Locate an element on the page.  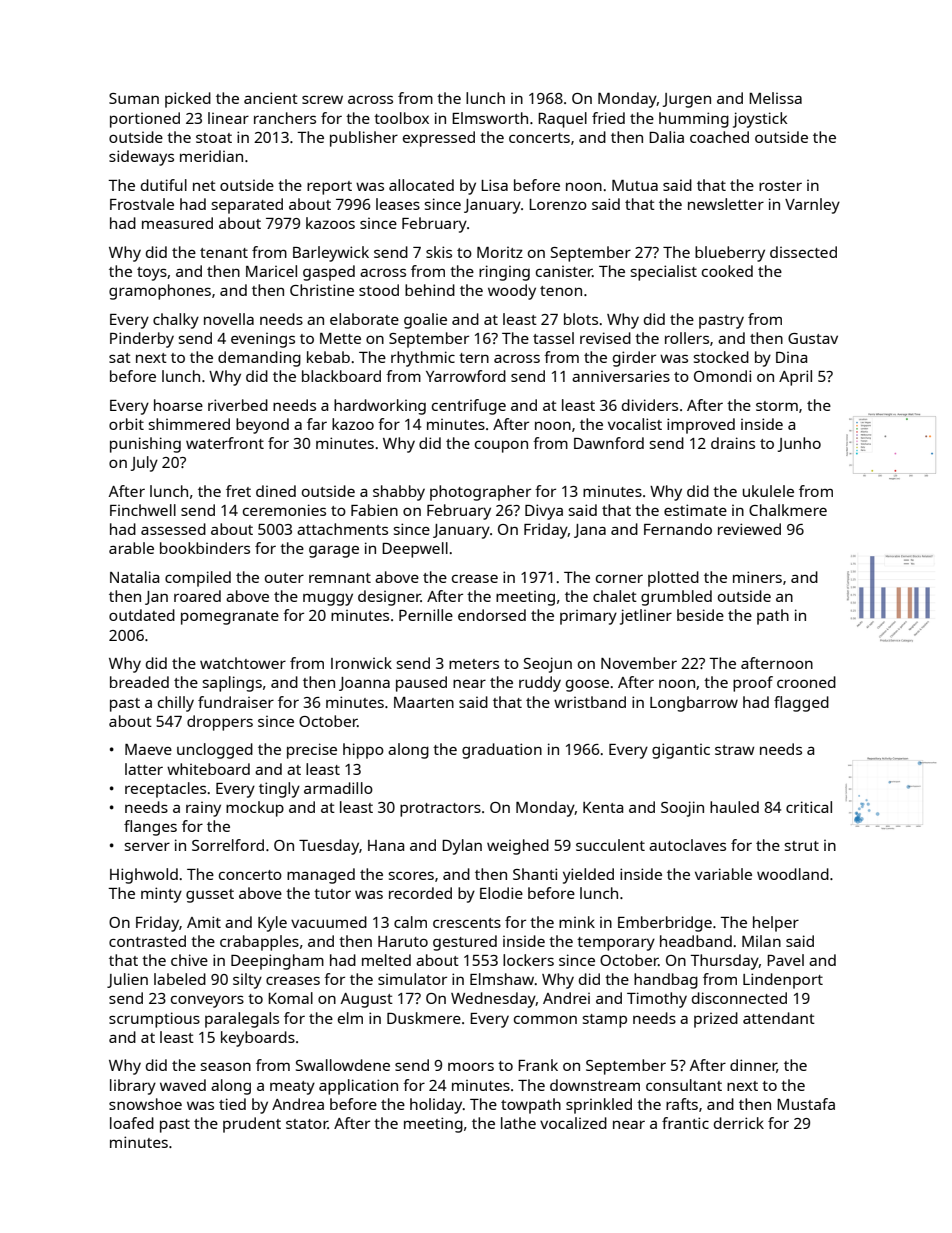
proof is located at coordinates (753, 684).
